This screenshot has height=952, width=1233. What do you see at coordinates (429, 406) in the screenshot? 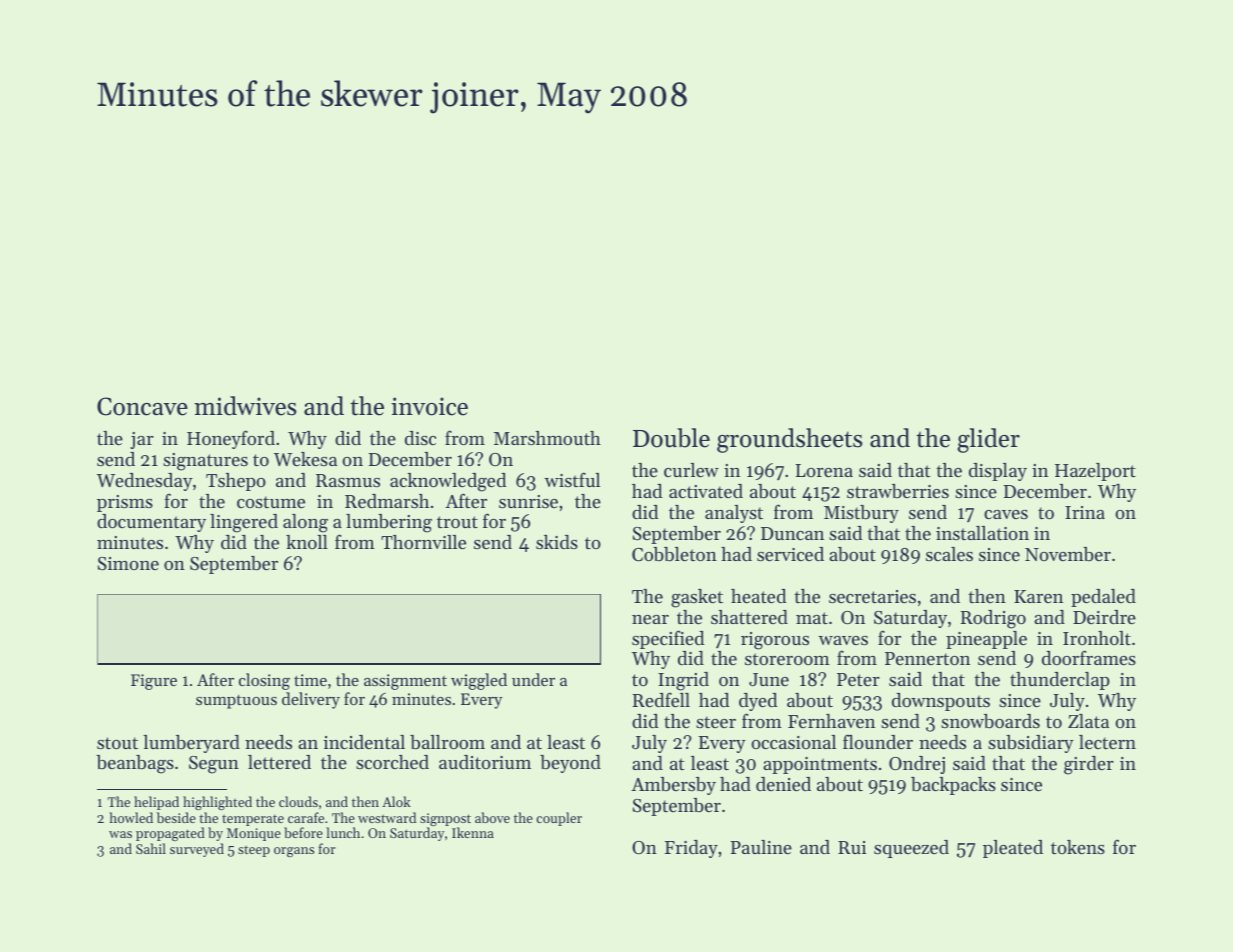
I see `invoice` at bounding box center [429, 406].
